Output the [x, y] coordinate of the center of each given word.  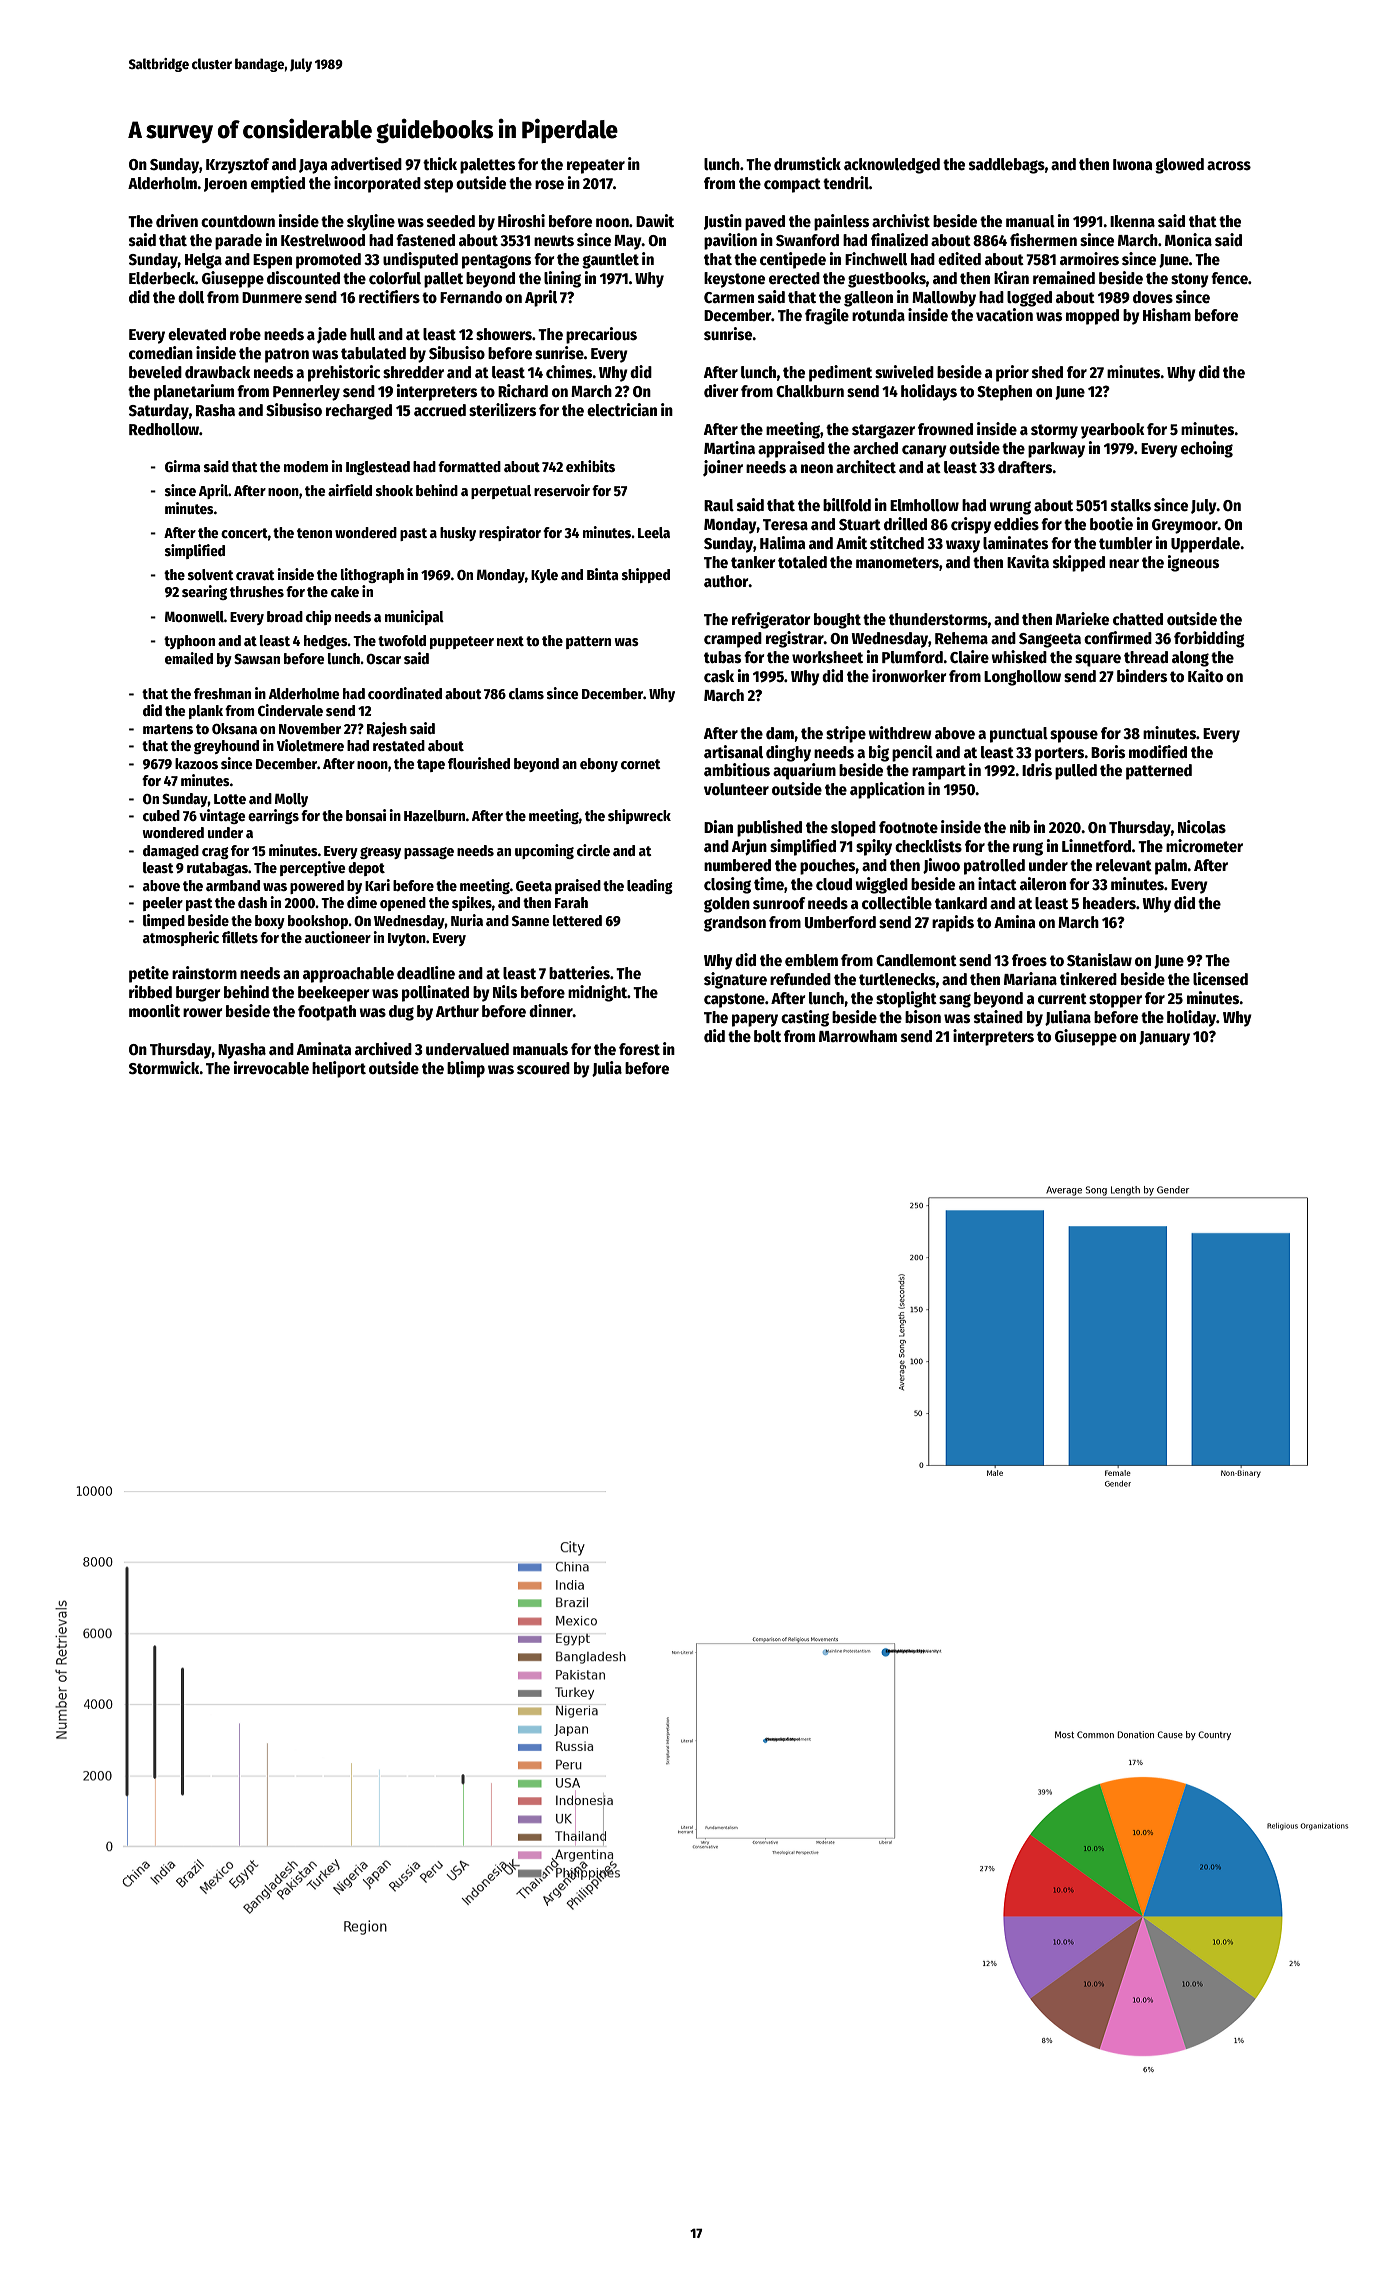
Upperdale [1205, 545]
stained [998, 1016]
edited [959, 258]
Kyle [544, 576]
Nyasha [242, 1051]
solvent [211, 574]
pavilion [730, 241]
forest [639, 1049]
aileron [1043, 884]
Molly [291, 800]
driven [177, 221]
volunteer [736, 789]
